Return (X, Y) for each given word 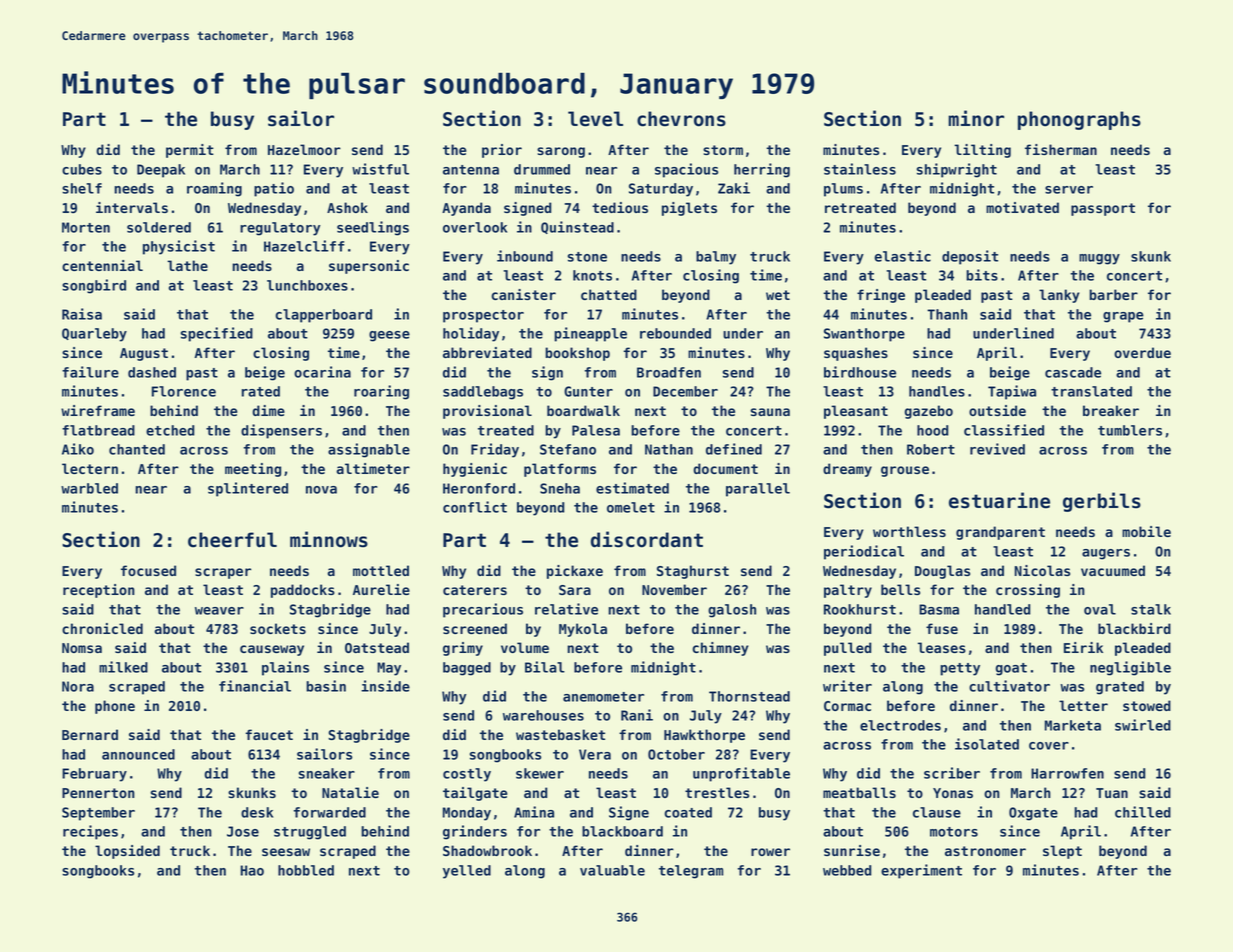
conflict (475, 507)
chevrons (681, 119)
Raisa (82, 314)
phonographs (1079, 120)
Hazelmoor (304, 149)
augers (1106, 554)
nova (321, 490)
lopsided (127, 852)
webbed (847, 870)
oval (1100, 609)
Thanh (947, 314)
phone (115, 707)
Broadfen (669, 372)
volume (525, 647)
